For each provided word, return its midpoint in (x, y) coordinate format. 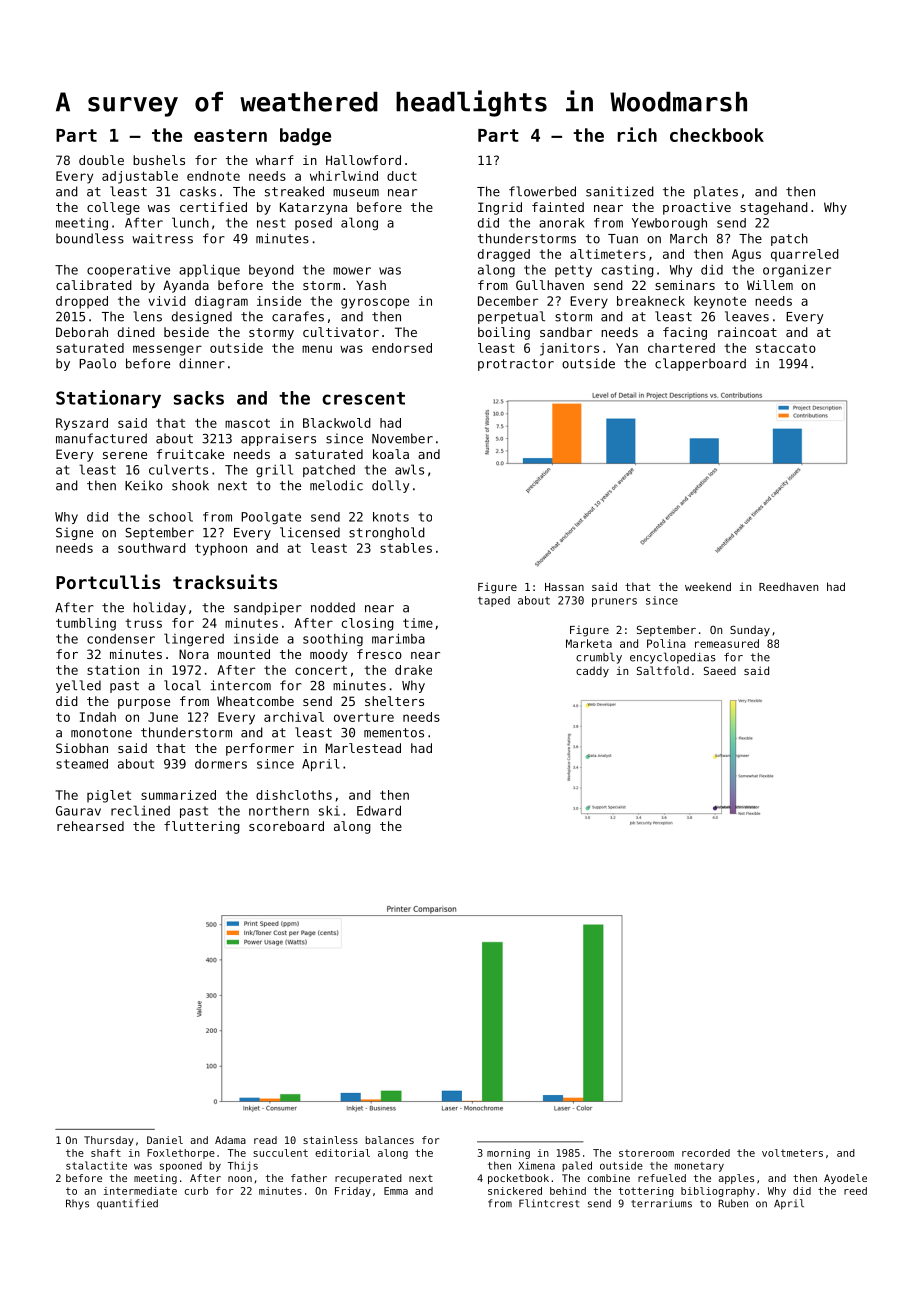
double (101, 160)
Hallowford (363, 160)
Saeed (720, 670)
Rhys (77, 1204)
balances (389, 1140)
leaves (747, 316)
